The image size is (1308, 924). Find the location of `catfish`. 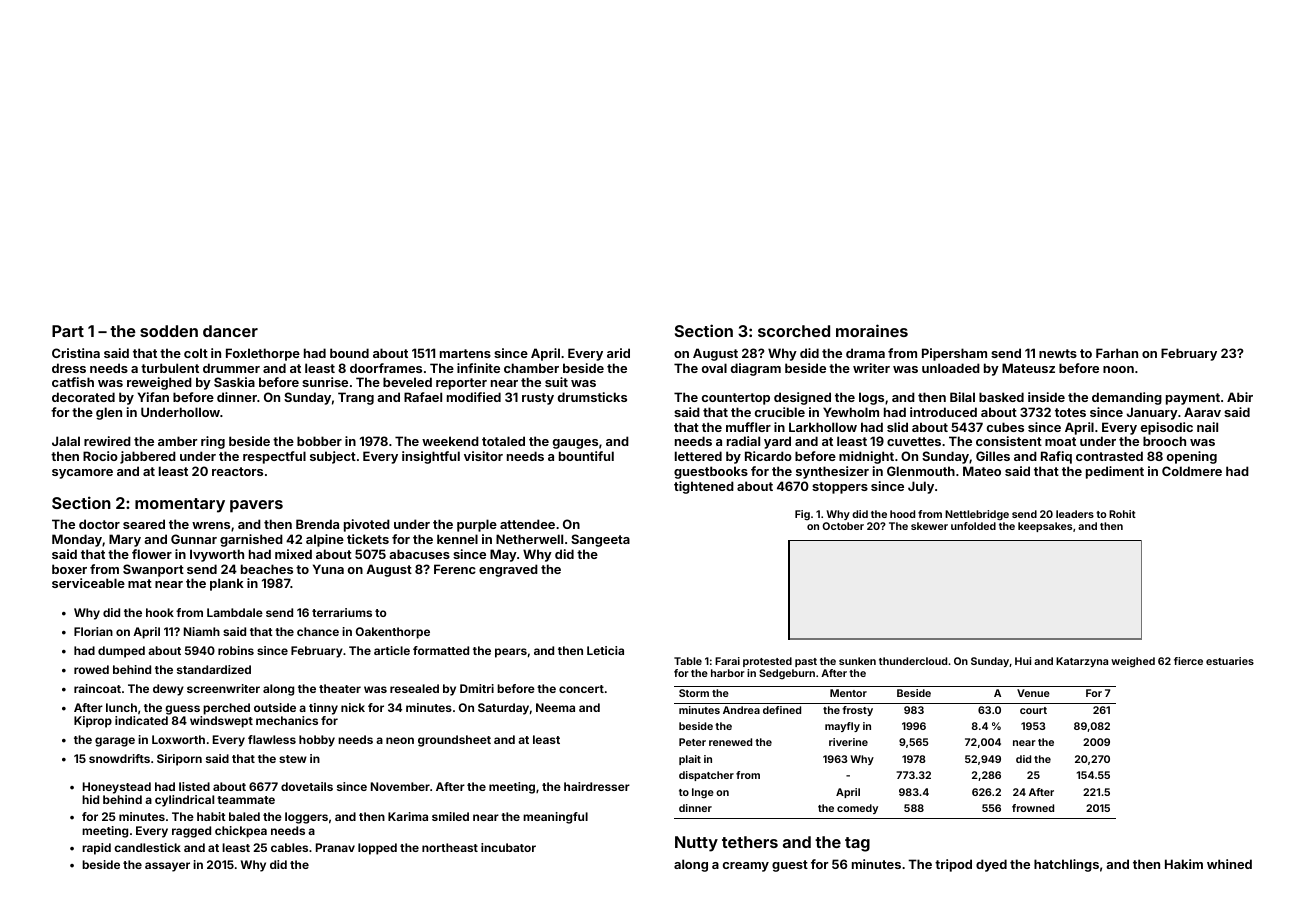

catfish is located at coordinates (73, 382).
